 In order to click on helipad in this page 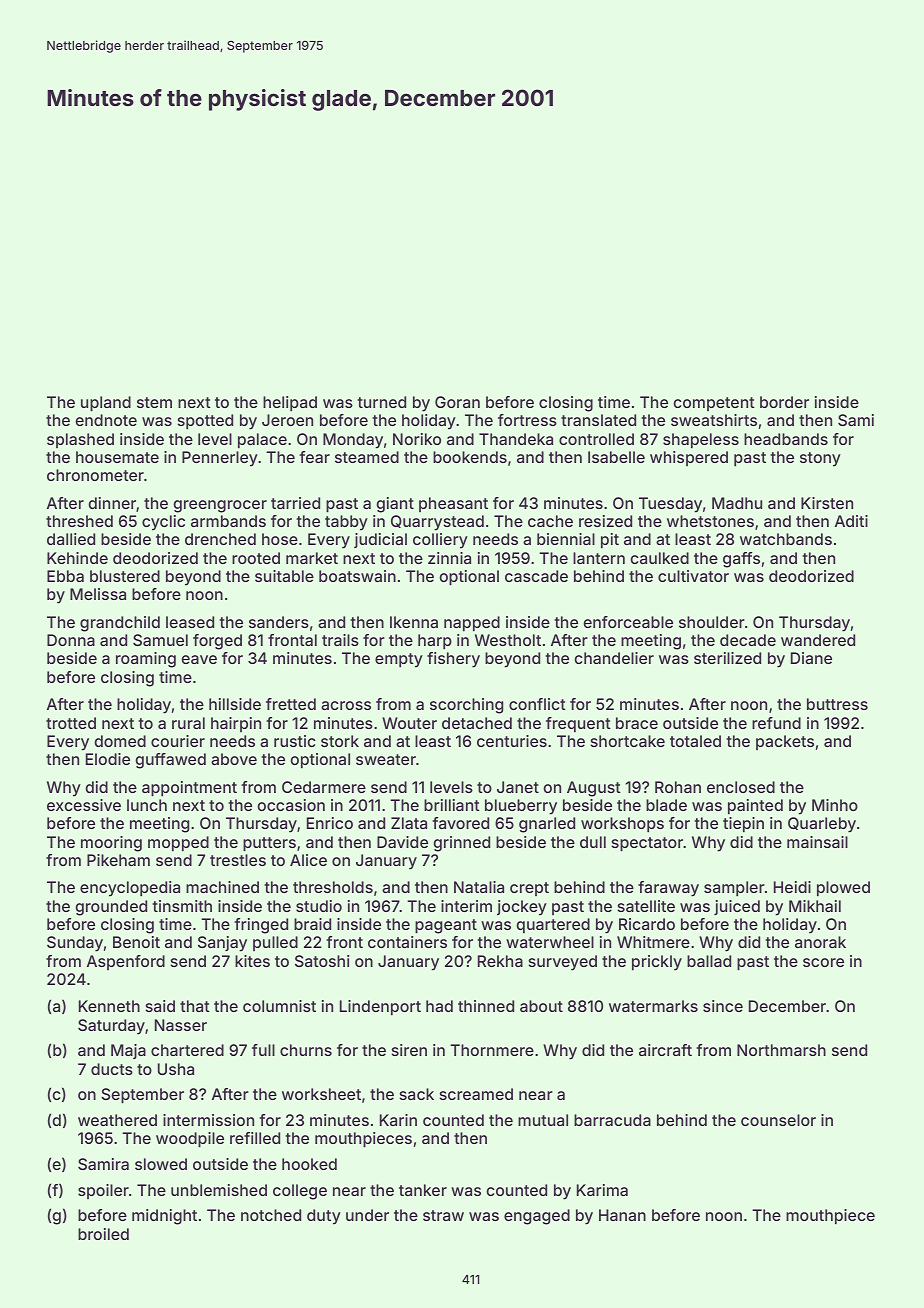, I will do `click(290, 404)`.
